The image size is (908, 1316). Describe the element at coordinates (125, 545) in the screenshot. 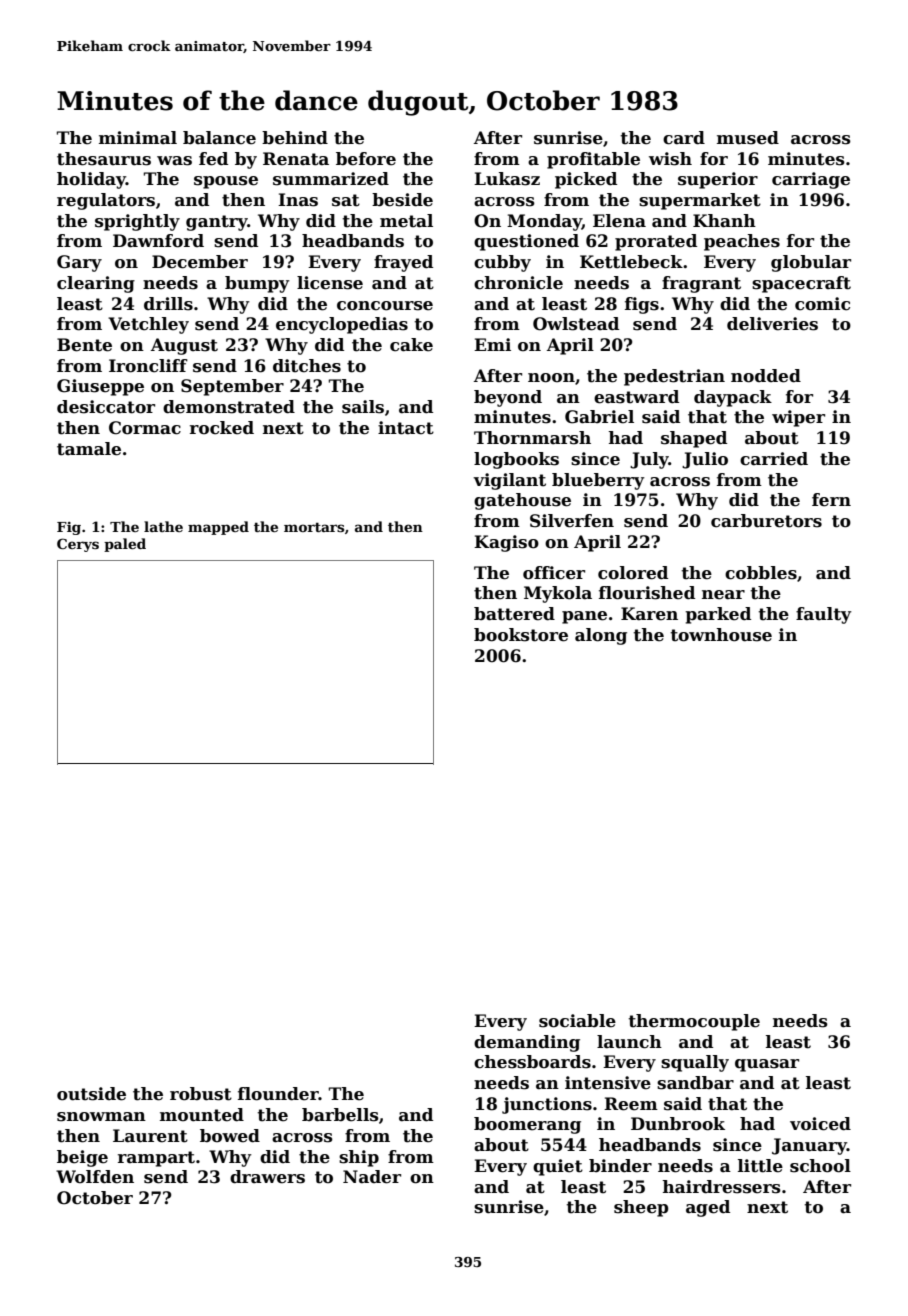

I see `paled` at that location.
